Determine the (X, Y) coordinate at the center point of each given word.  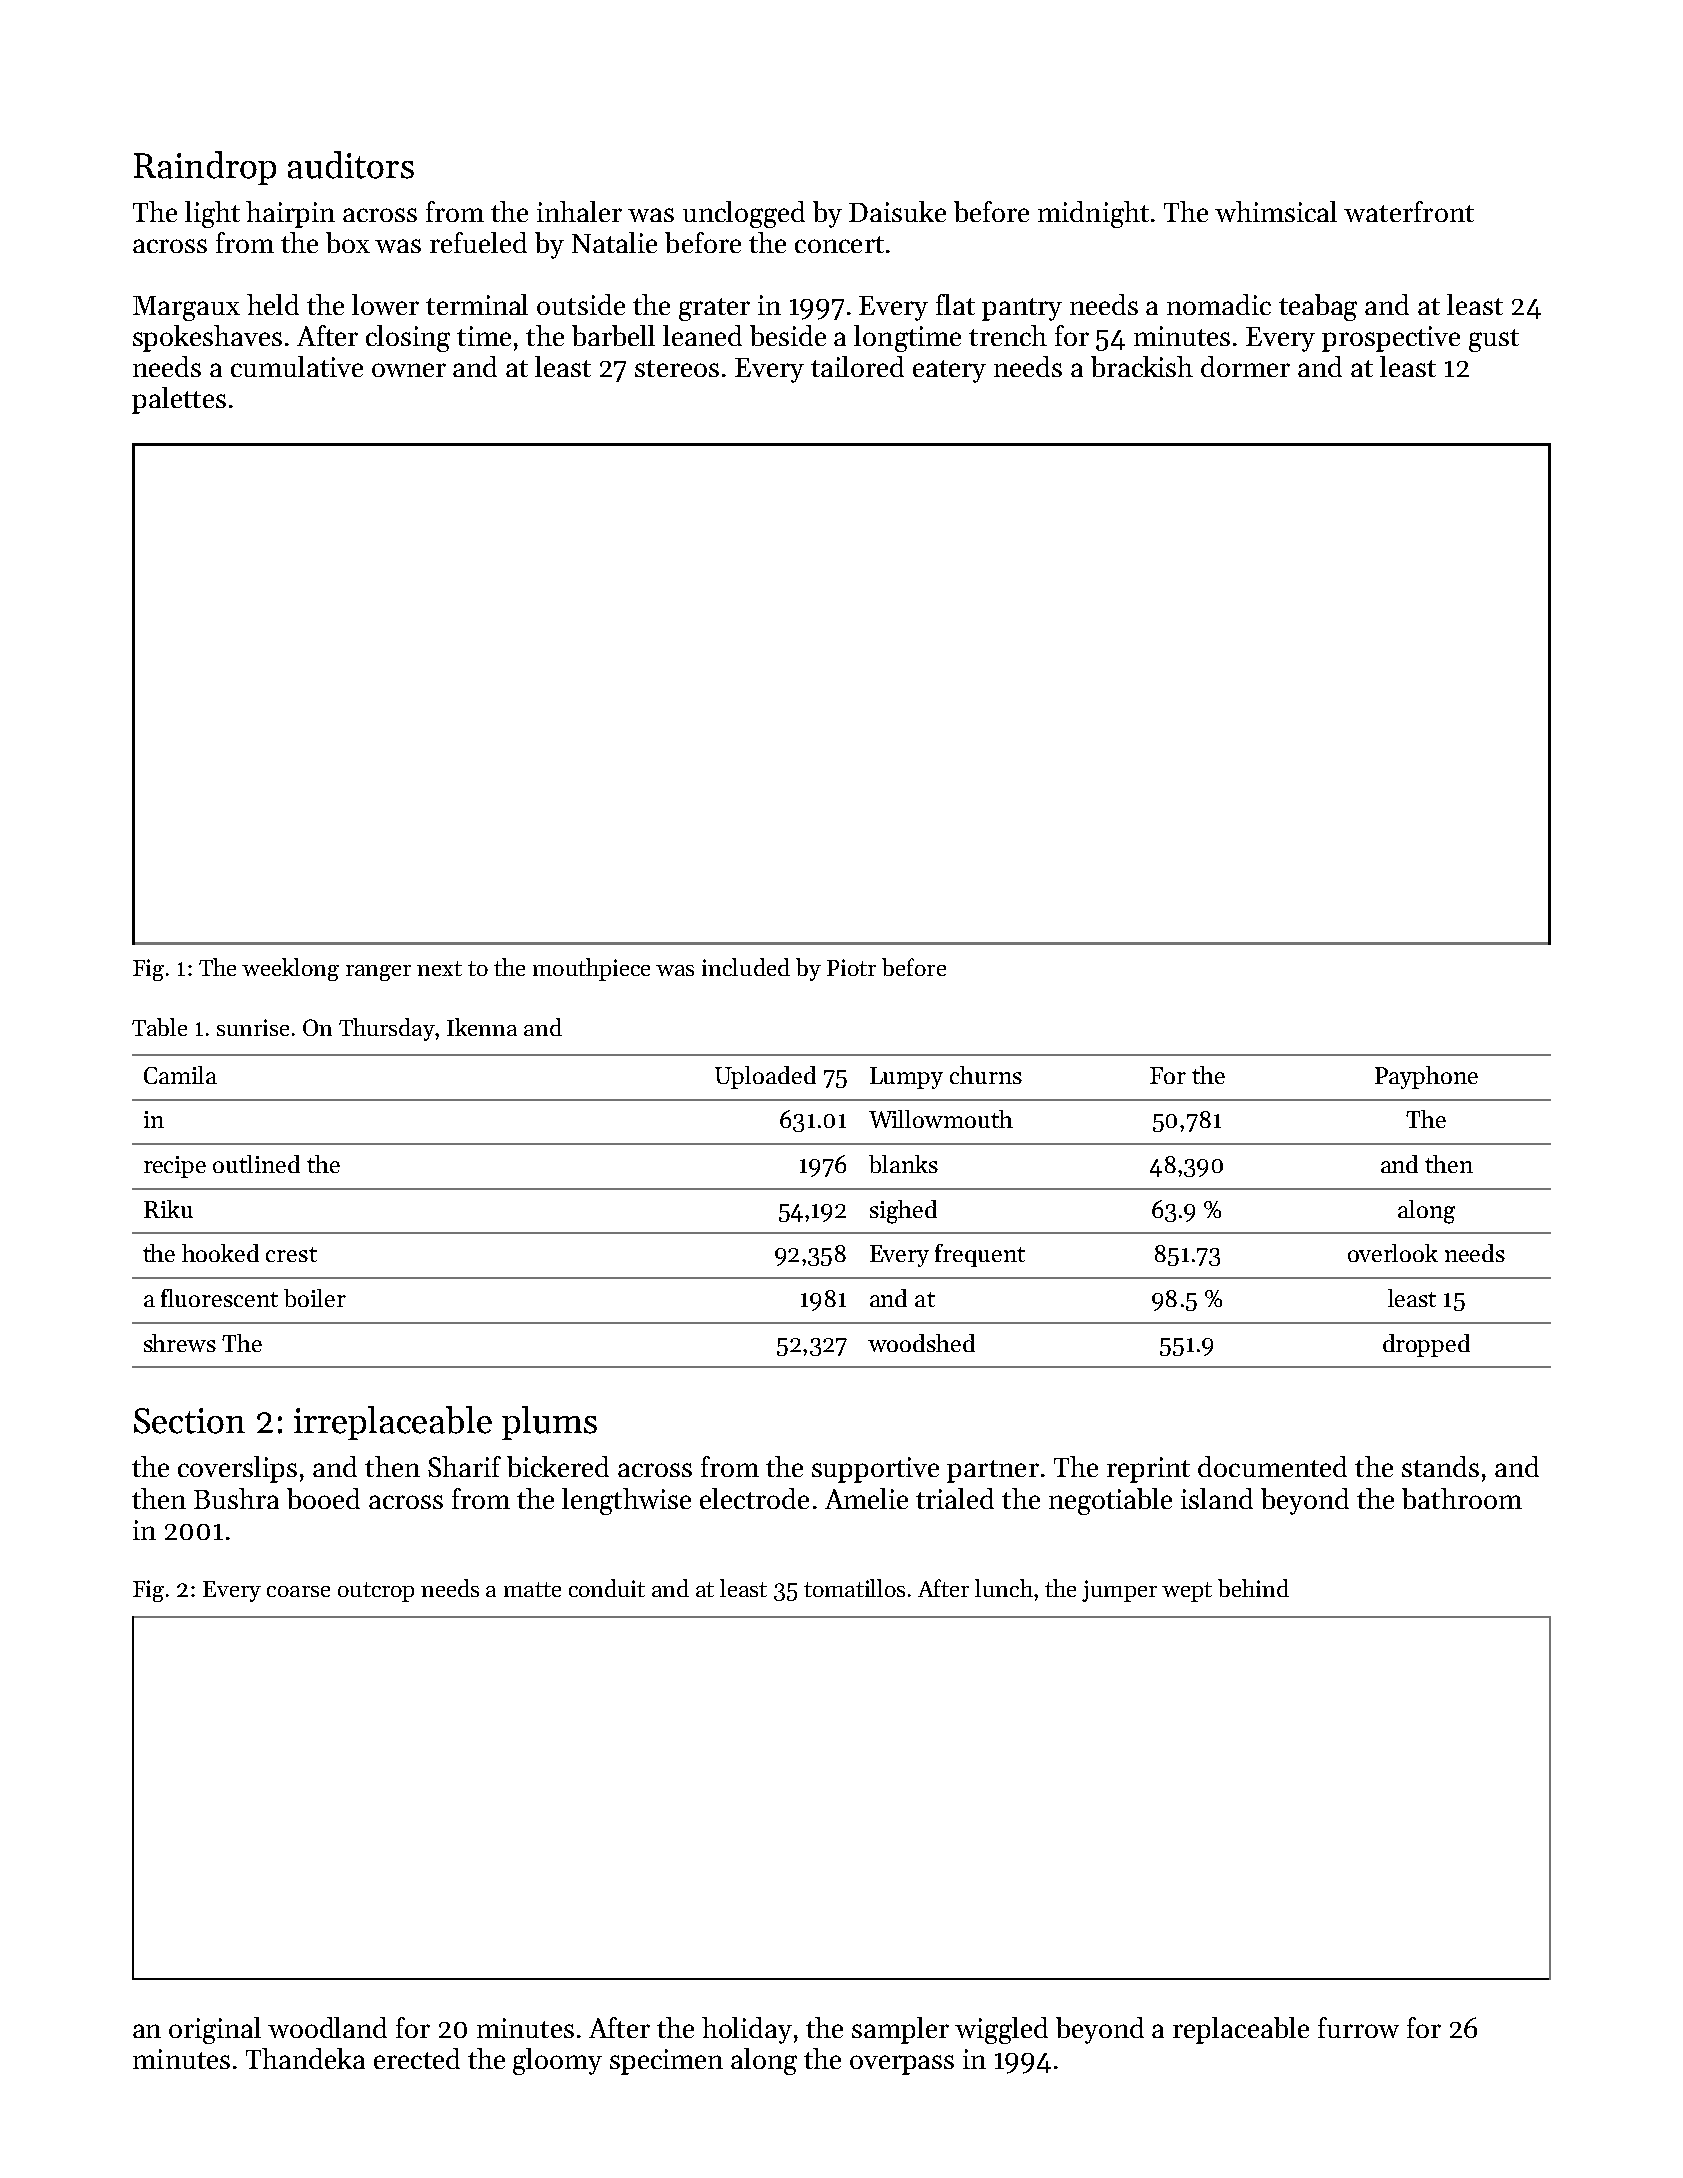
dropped (1426, 1345)
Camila (180, 1075)
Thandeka (305, 2058)
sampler (900, 2030)
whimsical (1276, 211)
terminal (477, 304)
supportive (875, 1470)
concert (839, 244)
